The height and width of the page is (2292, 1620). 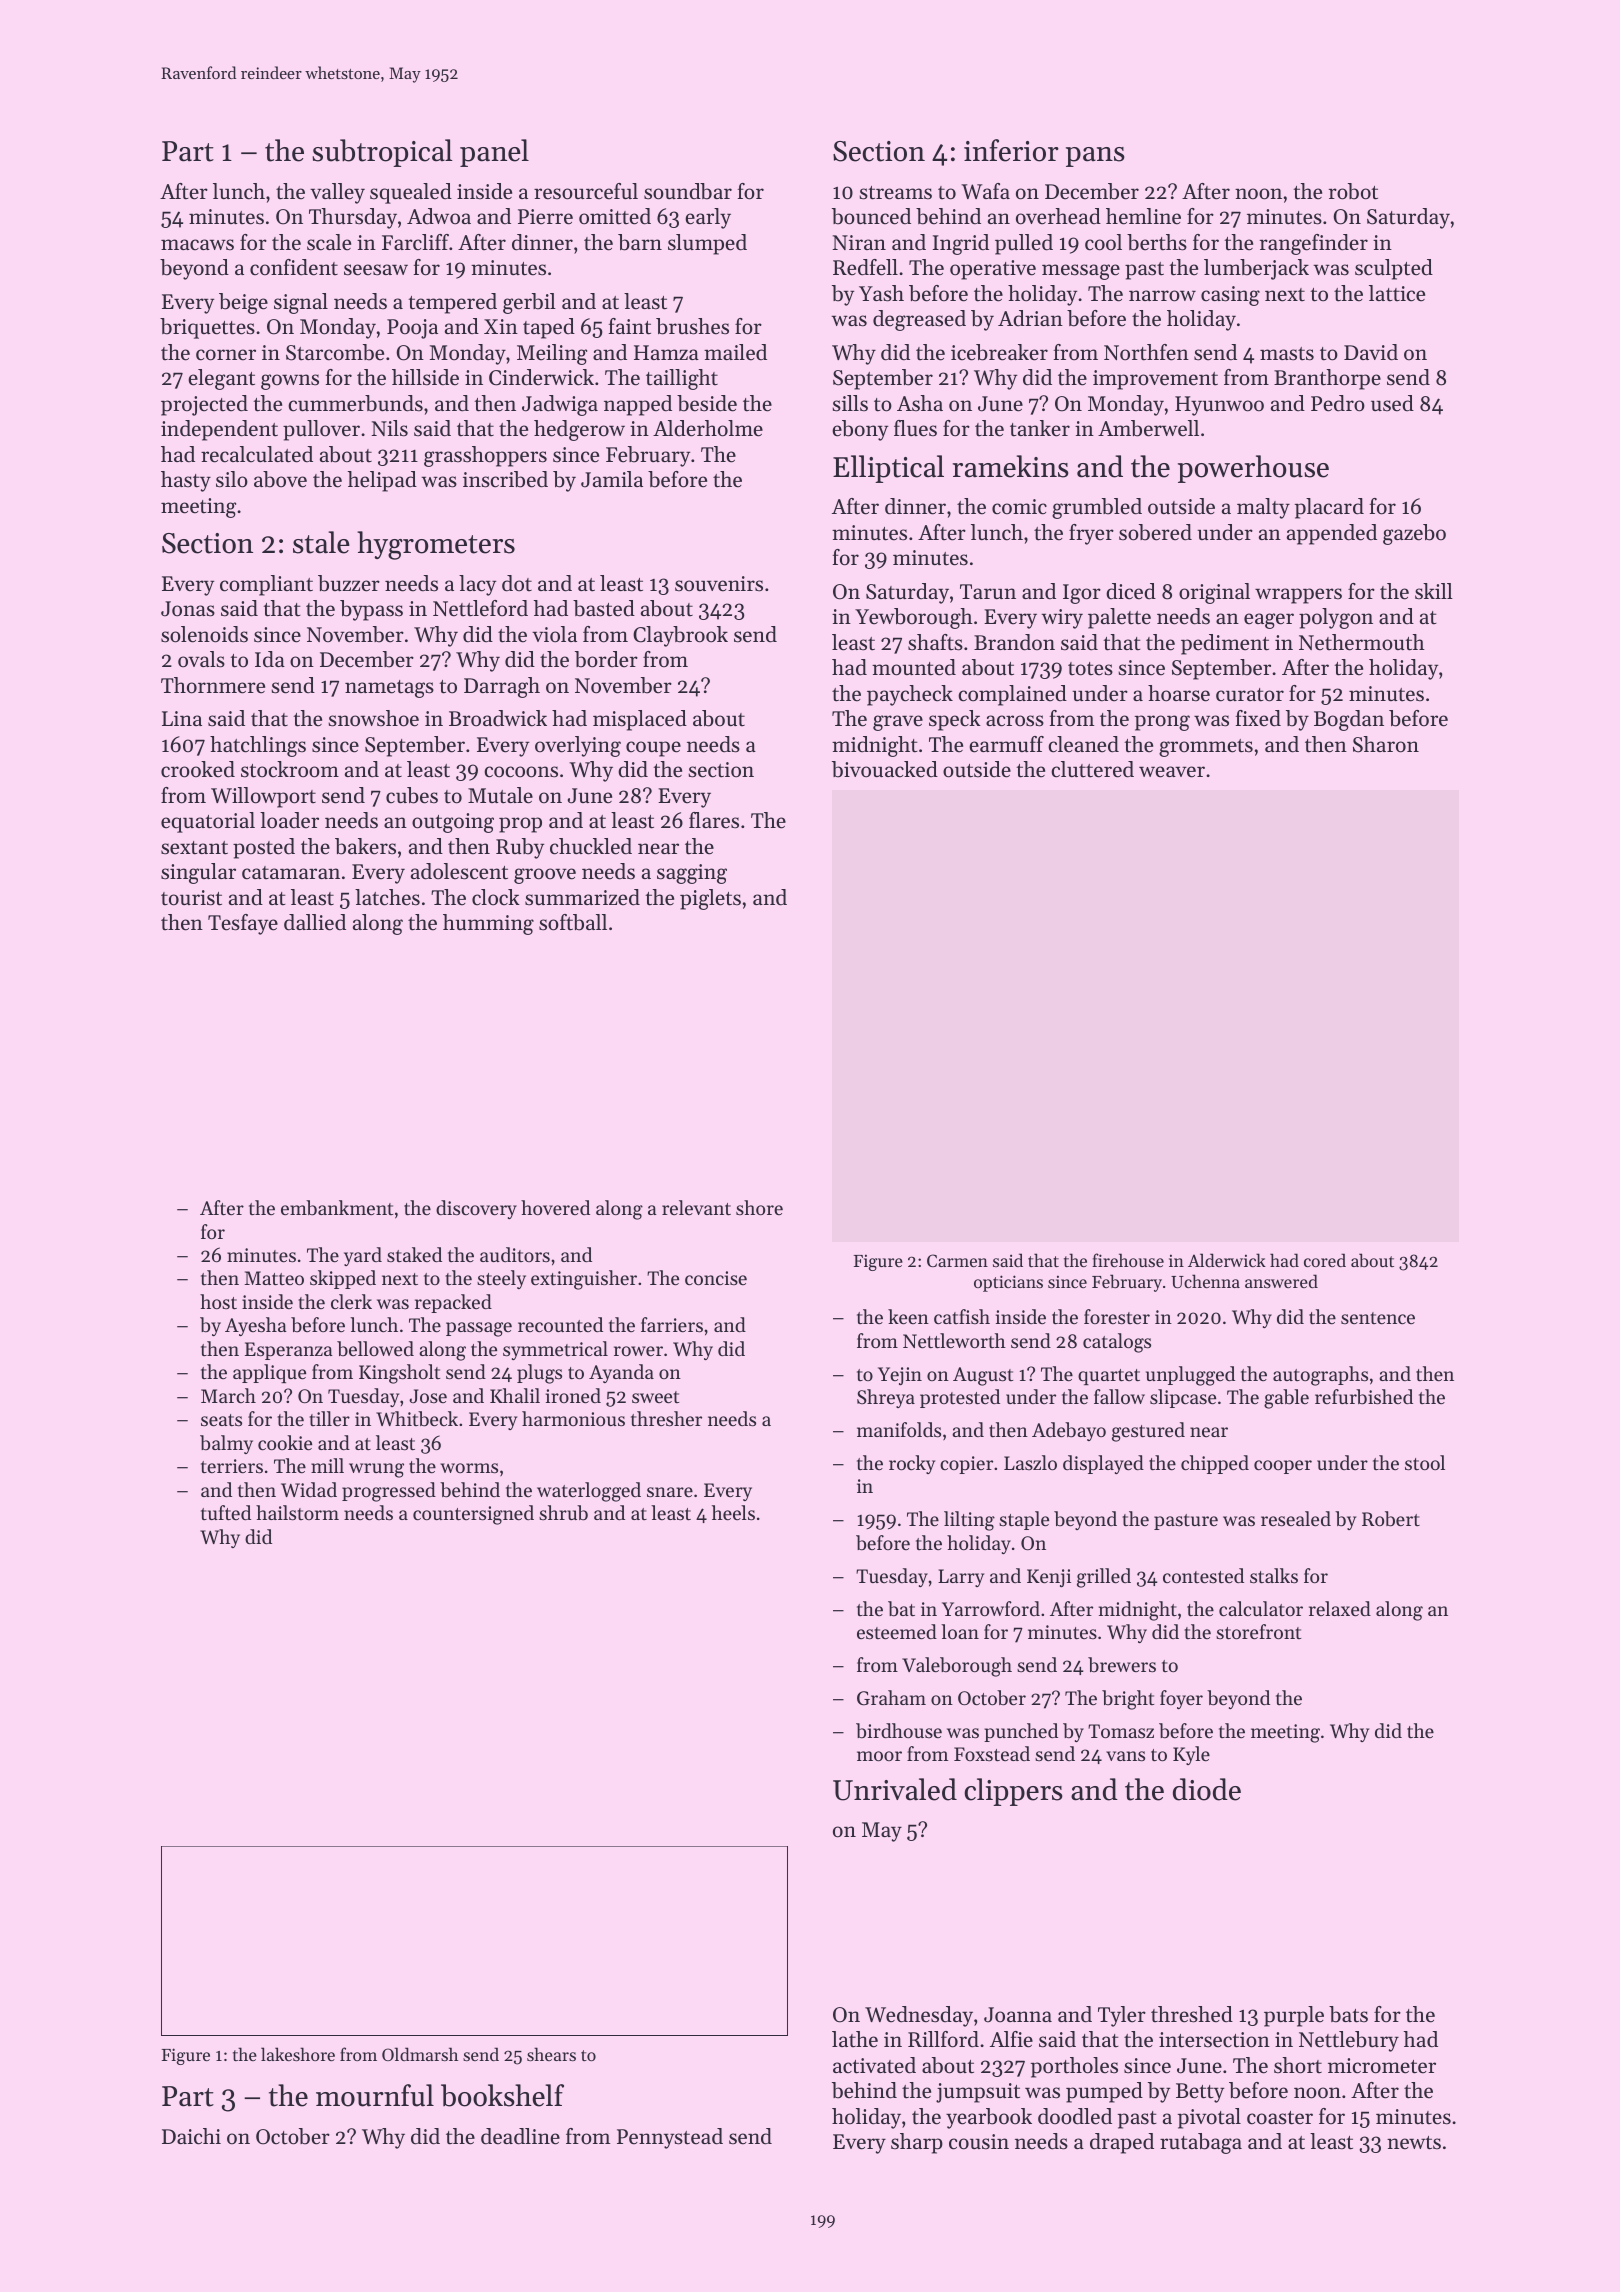 What do you see at coordinates (1092, 769) in the page?
I see `cluttered` at bounding box center [1092, 769].
